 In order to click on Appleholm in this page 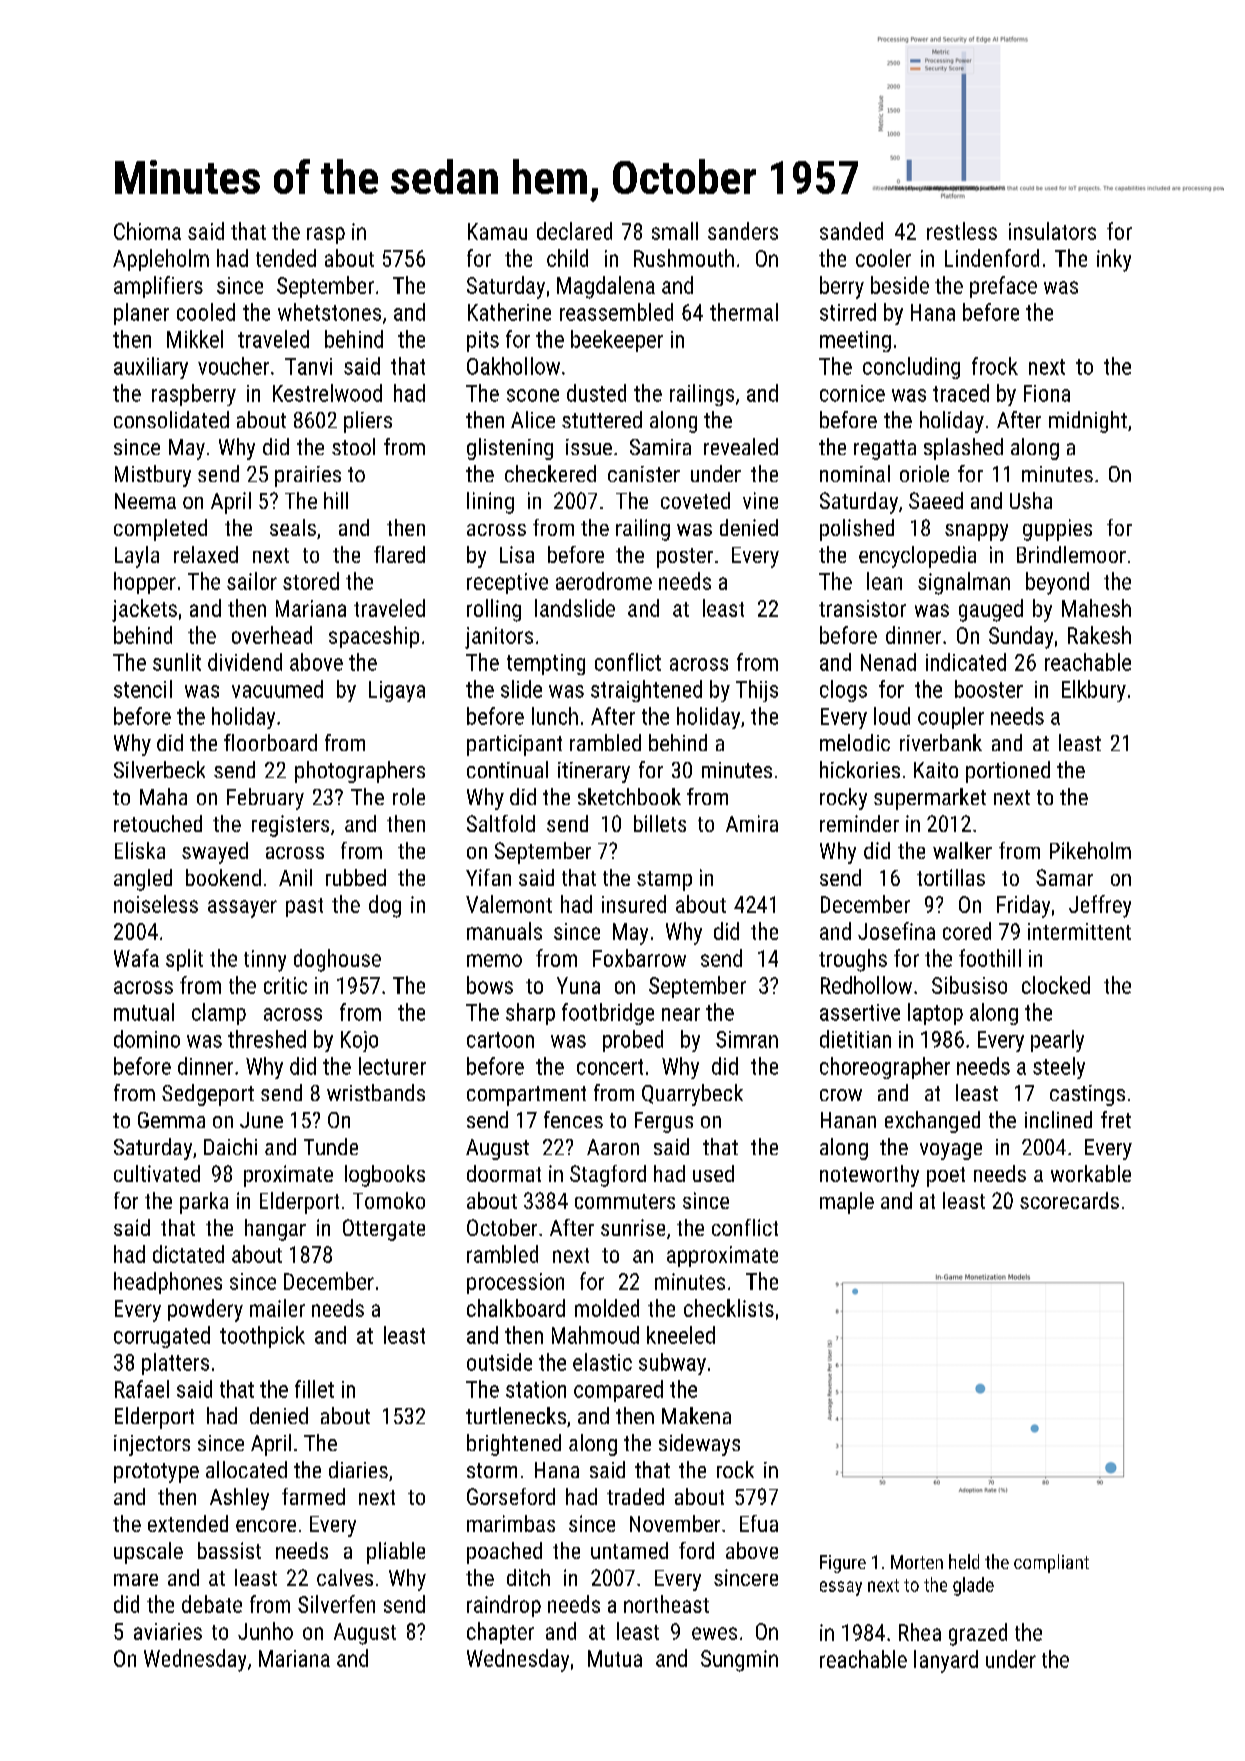, I will do `click(161, 260)`.
